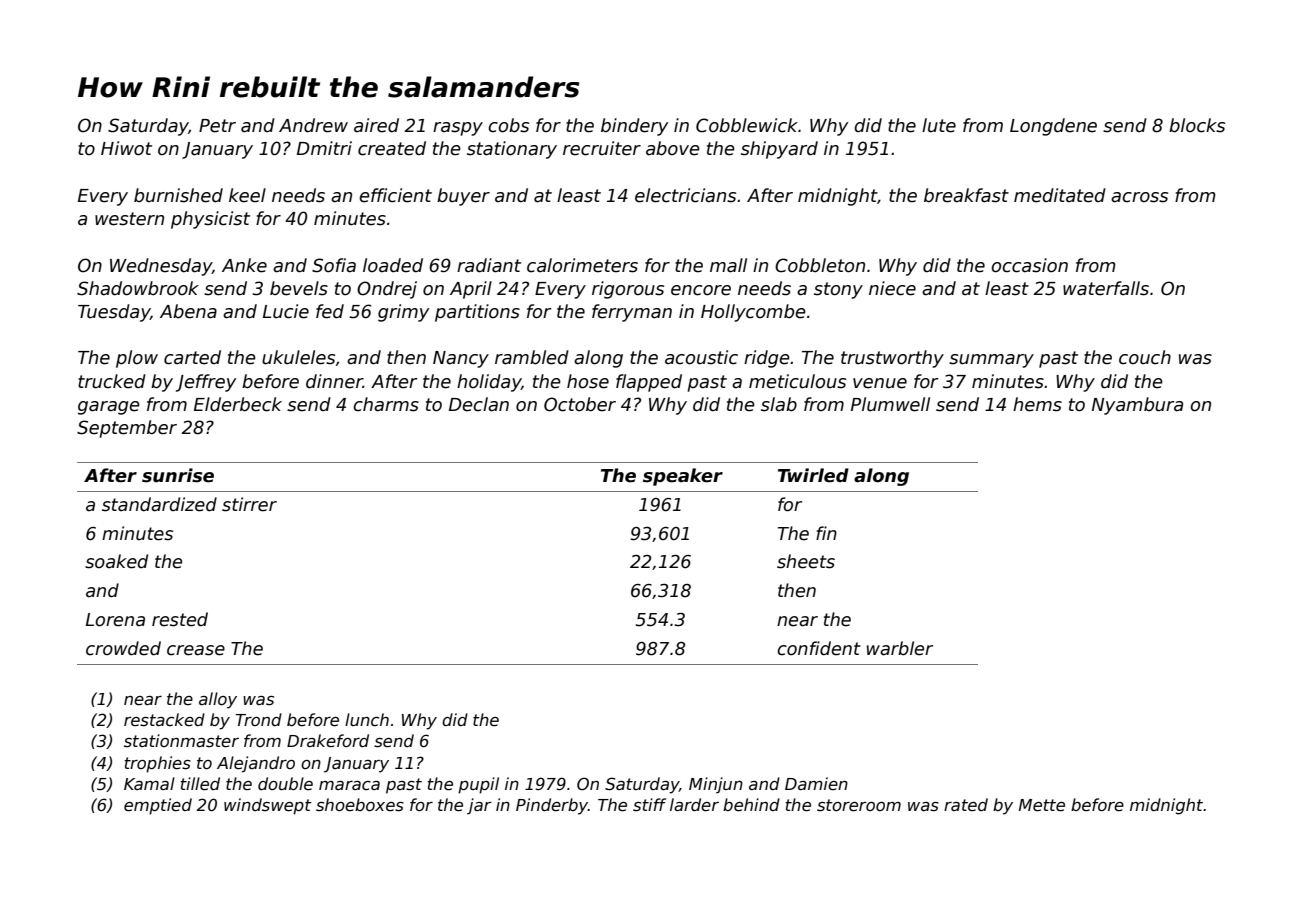 This image has height=924, width=1308. What do you see at coordinates (180, 619) in the image?
I see `rested` at bounding box center [180, 619].
